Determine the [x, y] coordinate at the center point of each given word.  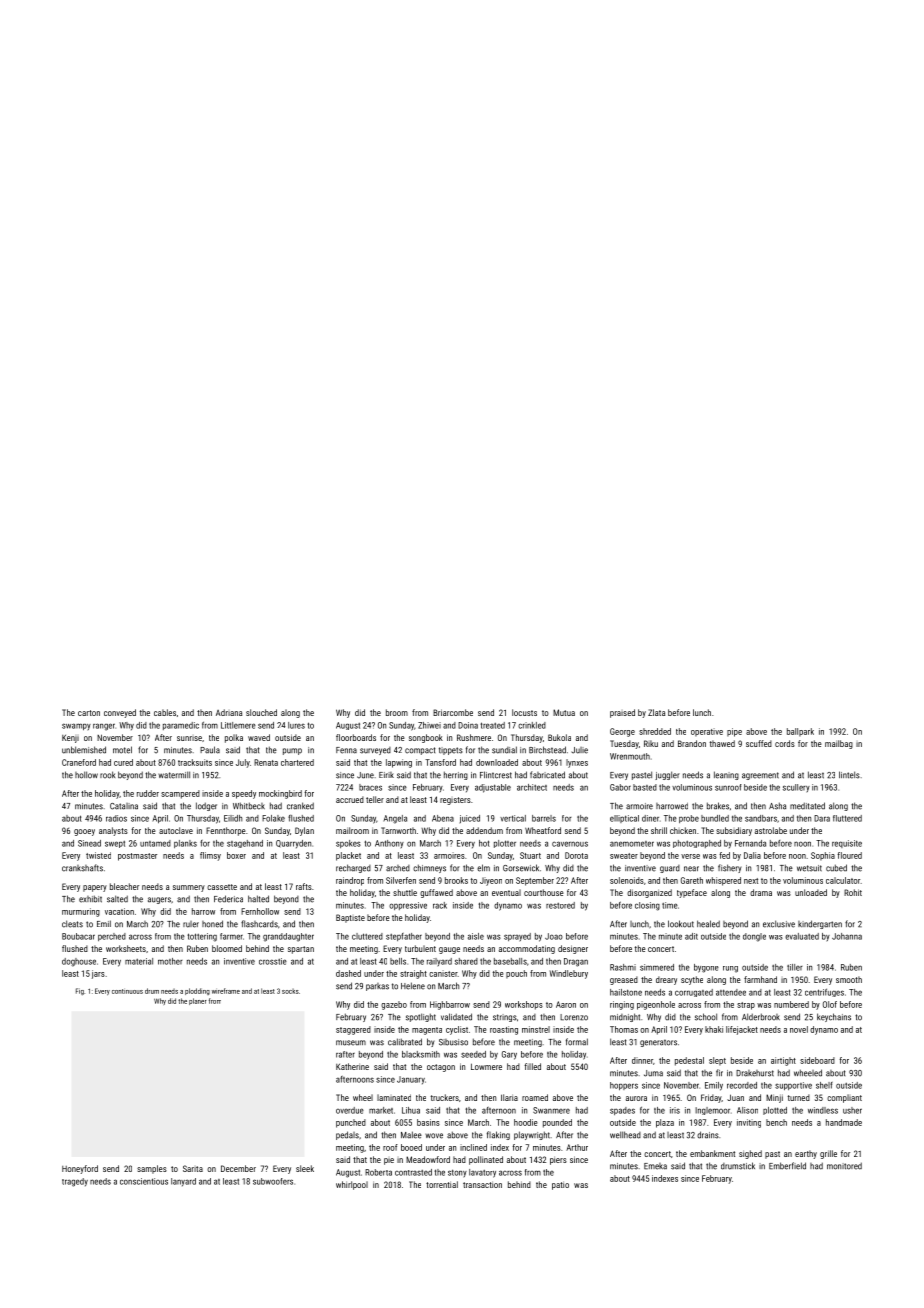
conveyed [120, 713]
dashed [348, 973]
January [411, 1080]
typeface [692, 893]
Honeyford [80, 1169]
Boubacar [78, 936]
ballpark [800, 732]
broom [397, 712]
